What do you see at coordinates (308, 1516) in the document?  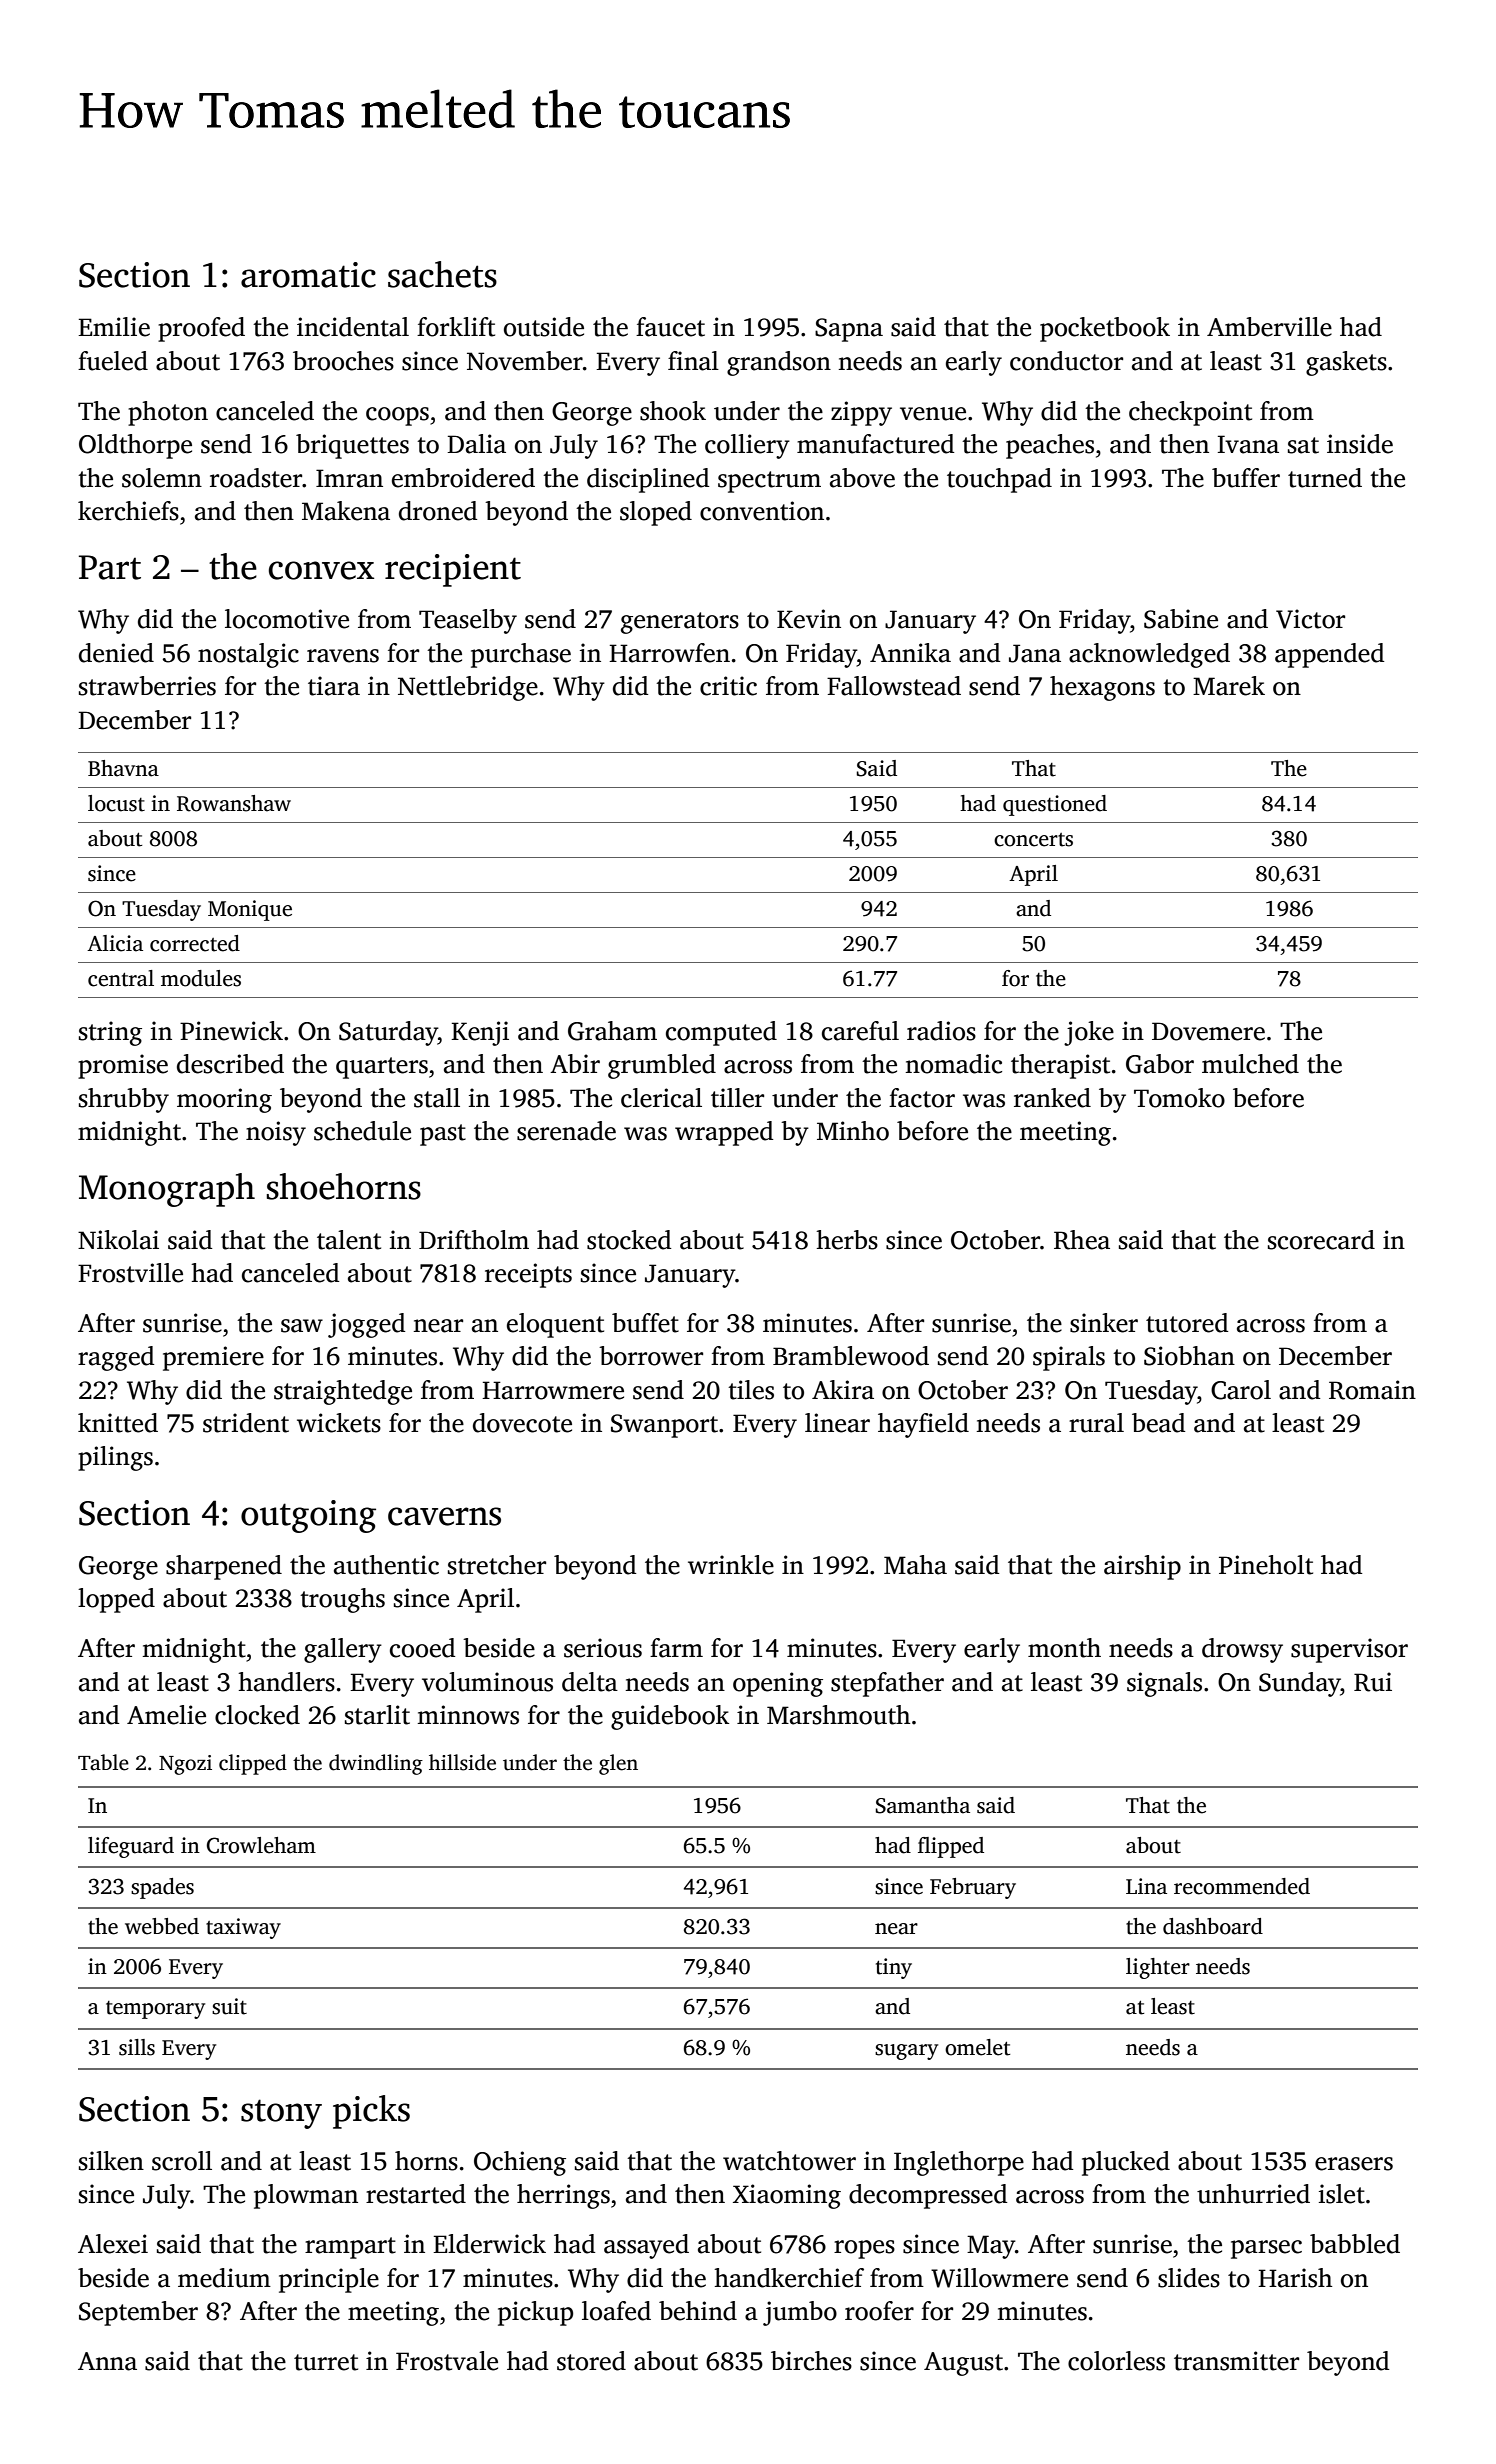 I see `outgoing` at bounding box center [308, 1516].
